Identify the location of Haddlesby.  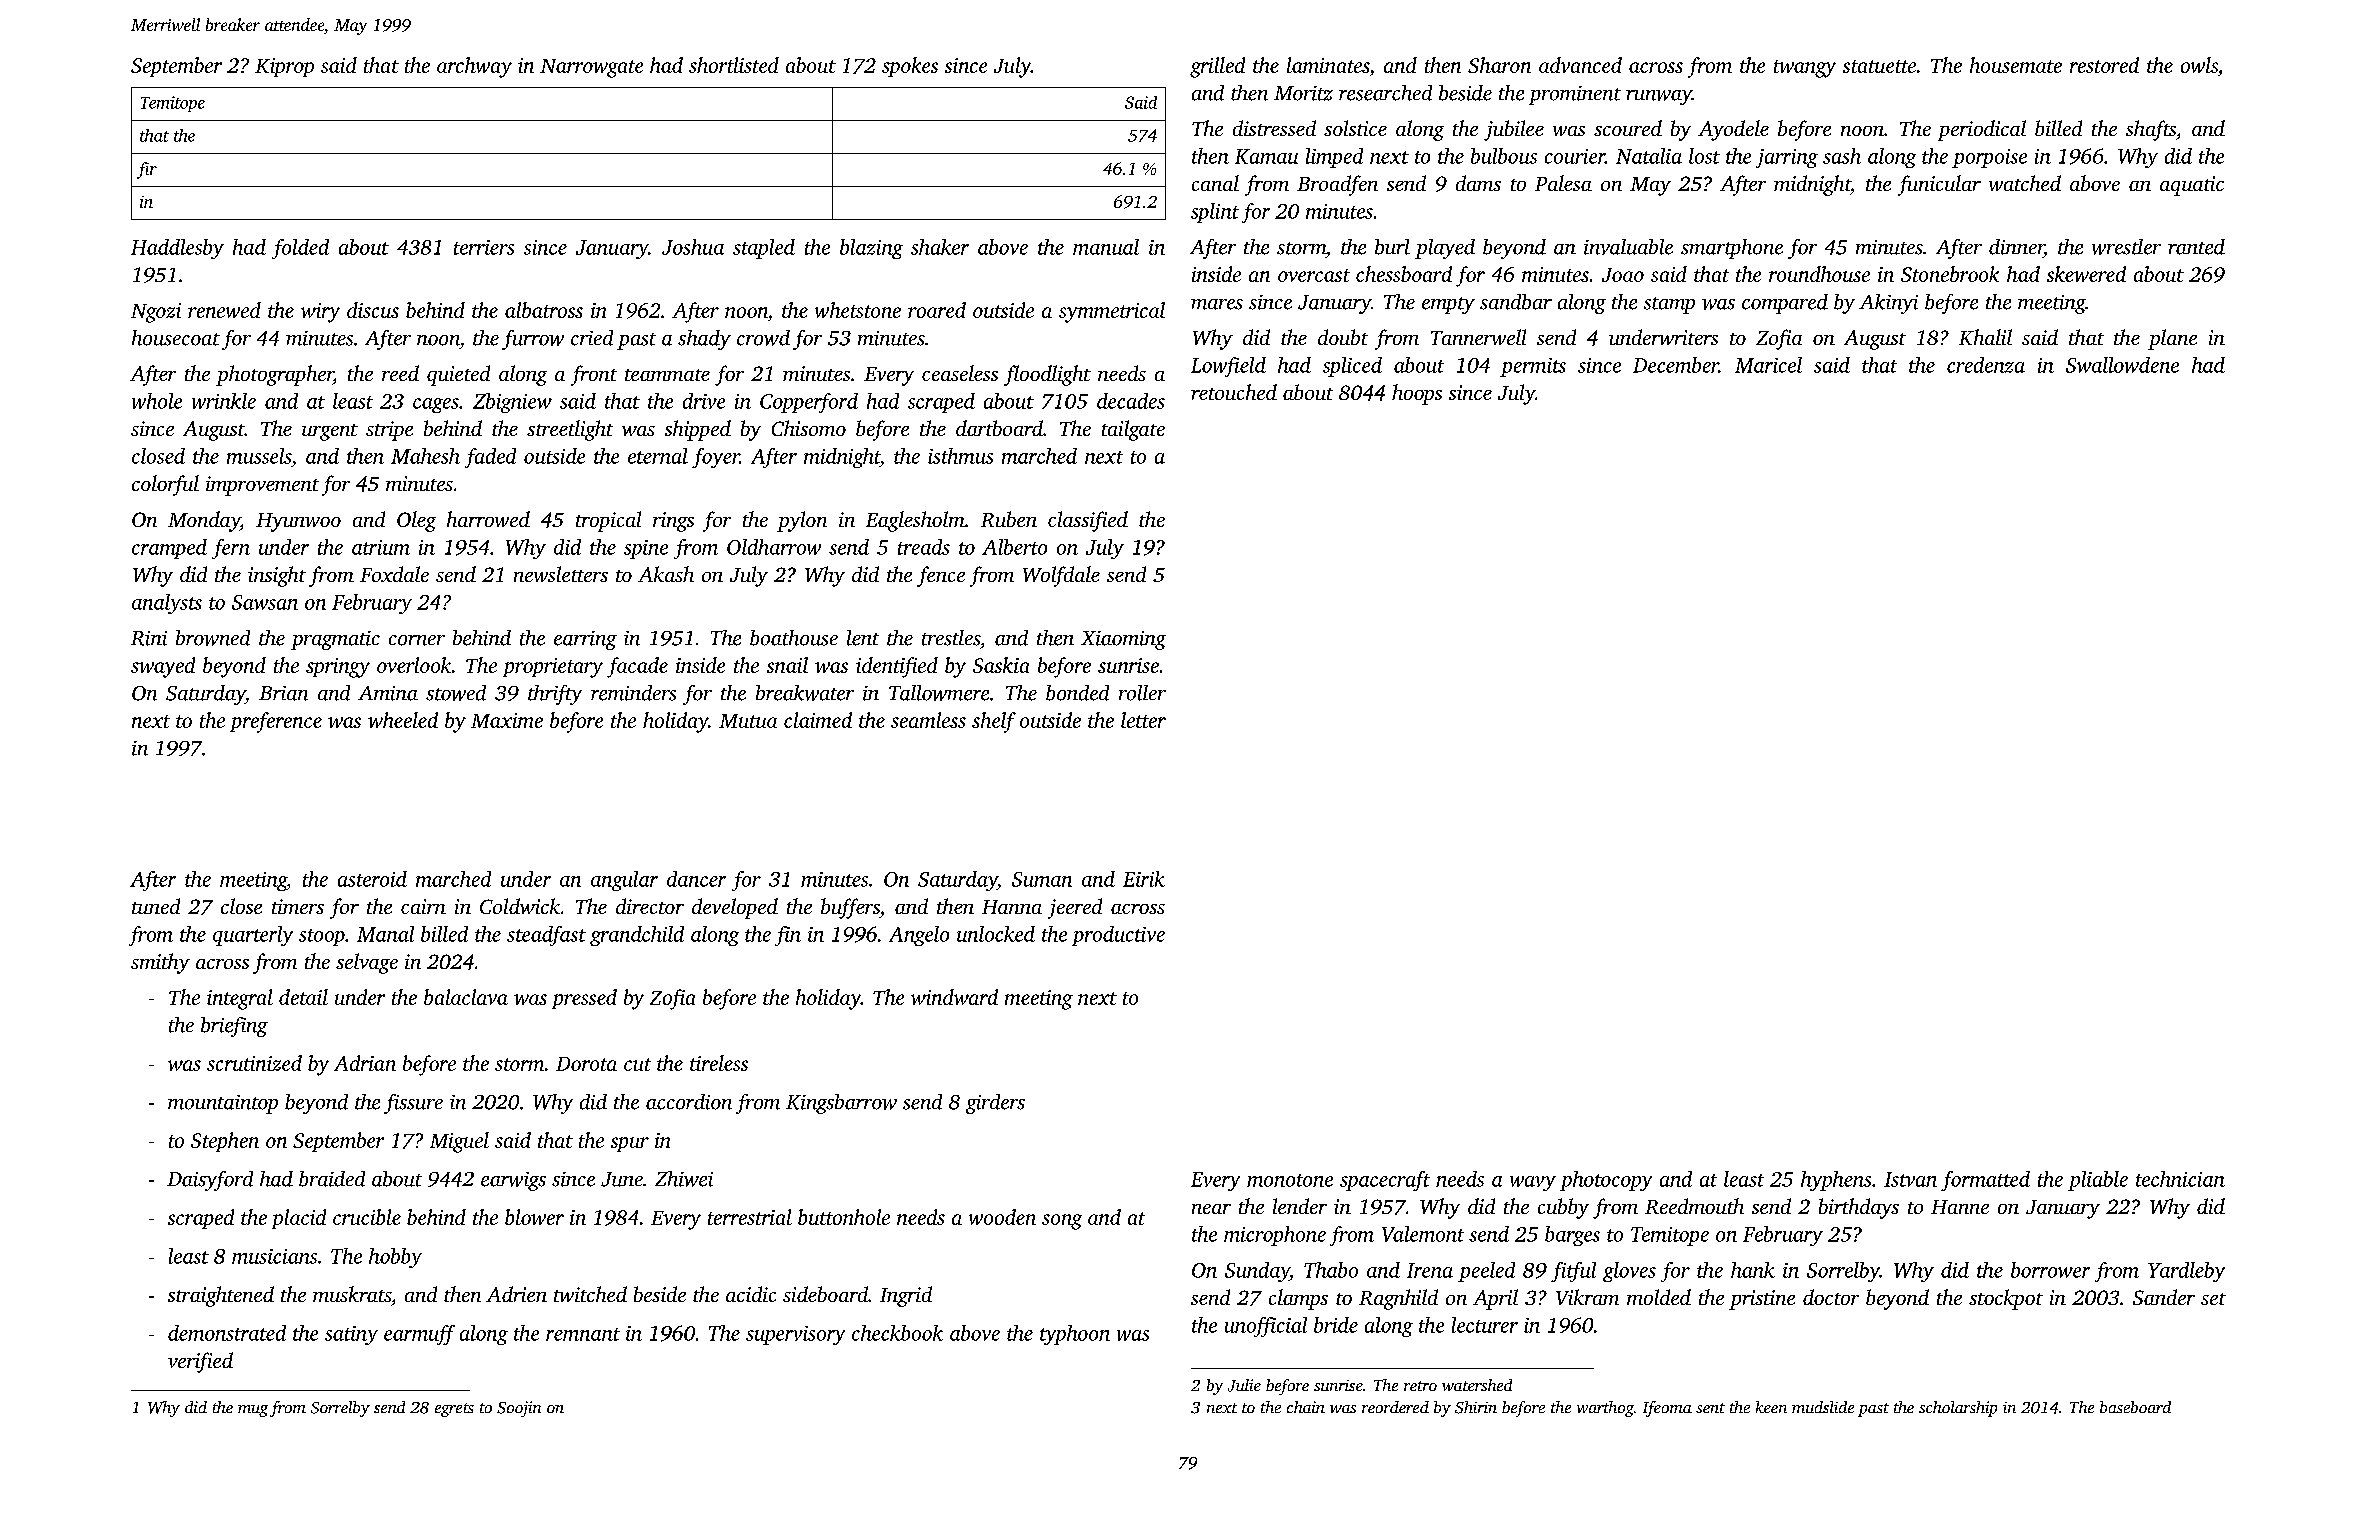
(177, 249).
